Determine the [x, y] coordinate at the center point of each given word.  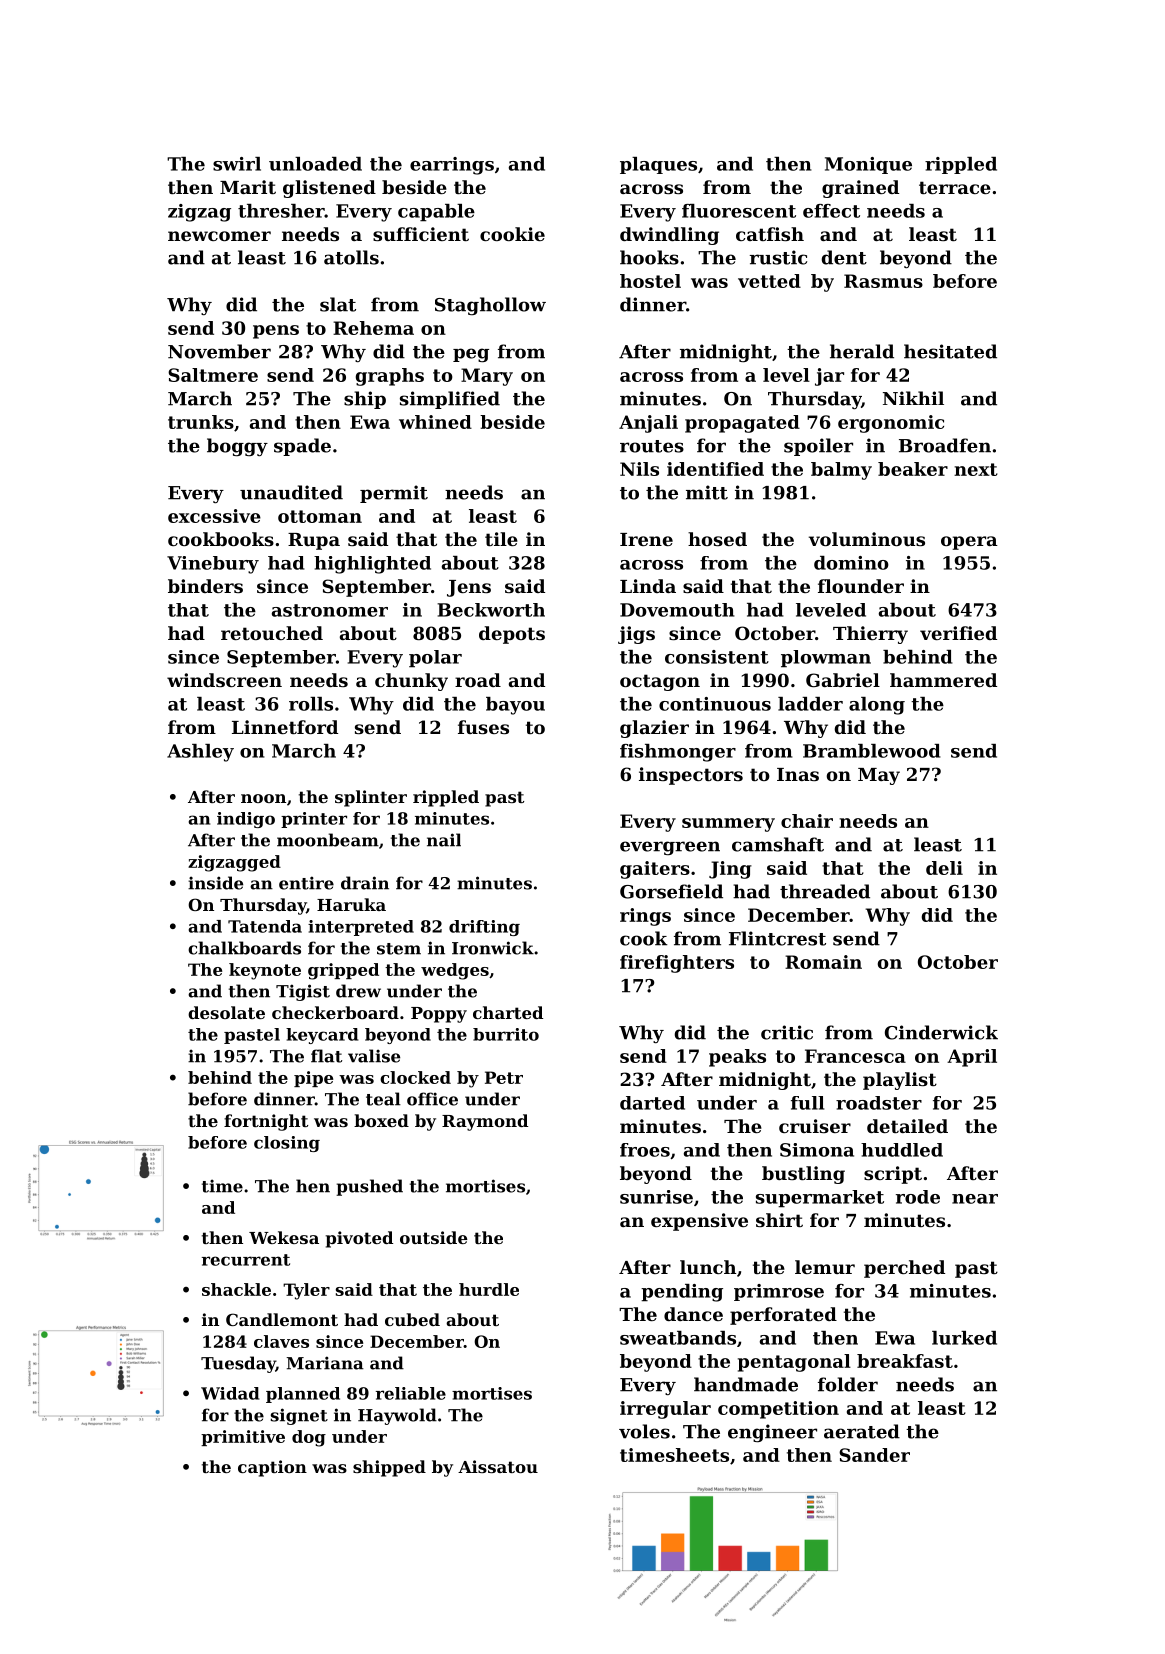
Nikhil [913, 398]
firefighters [677, 964]
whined [435, 422]
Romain [823, 962]
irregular [665, 1410]
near [975, 1199]
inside [215, 883]
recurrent [246, 1260]
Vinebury [213, 565]
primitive [243, 1438]
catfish [770, 234]
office [432, 1099]
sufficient [421, 234]
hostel [650, 281]
